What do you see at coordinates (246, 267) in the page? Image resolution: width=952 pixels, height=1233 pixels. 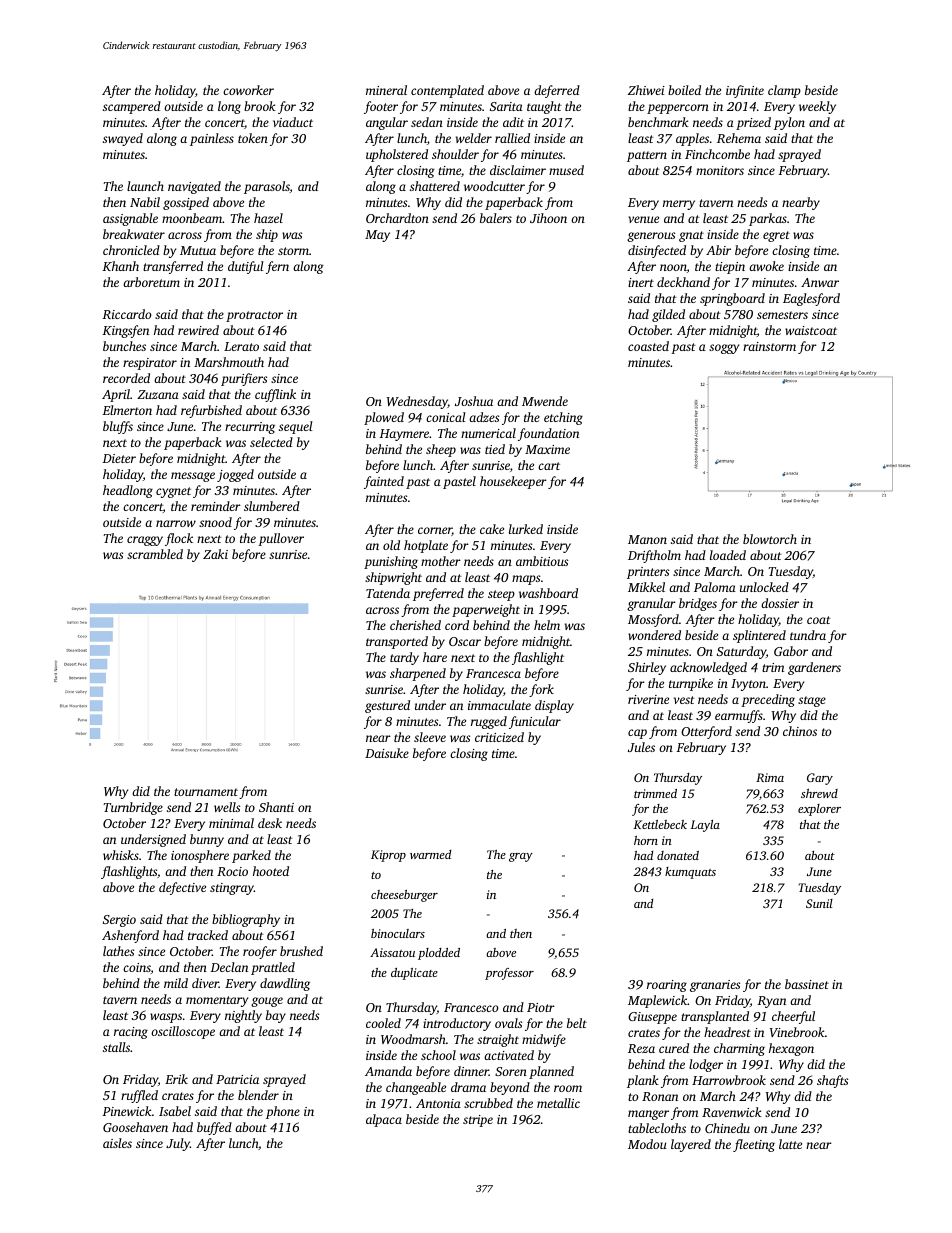 I see `dutiful` at bounding box center [246, 267].
